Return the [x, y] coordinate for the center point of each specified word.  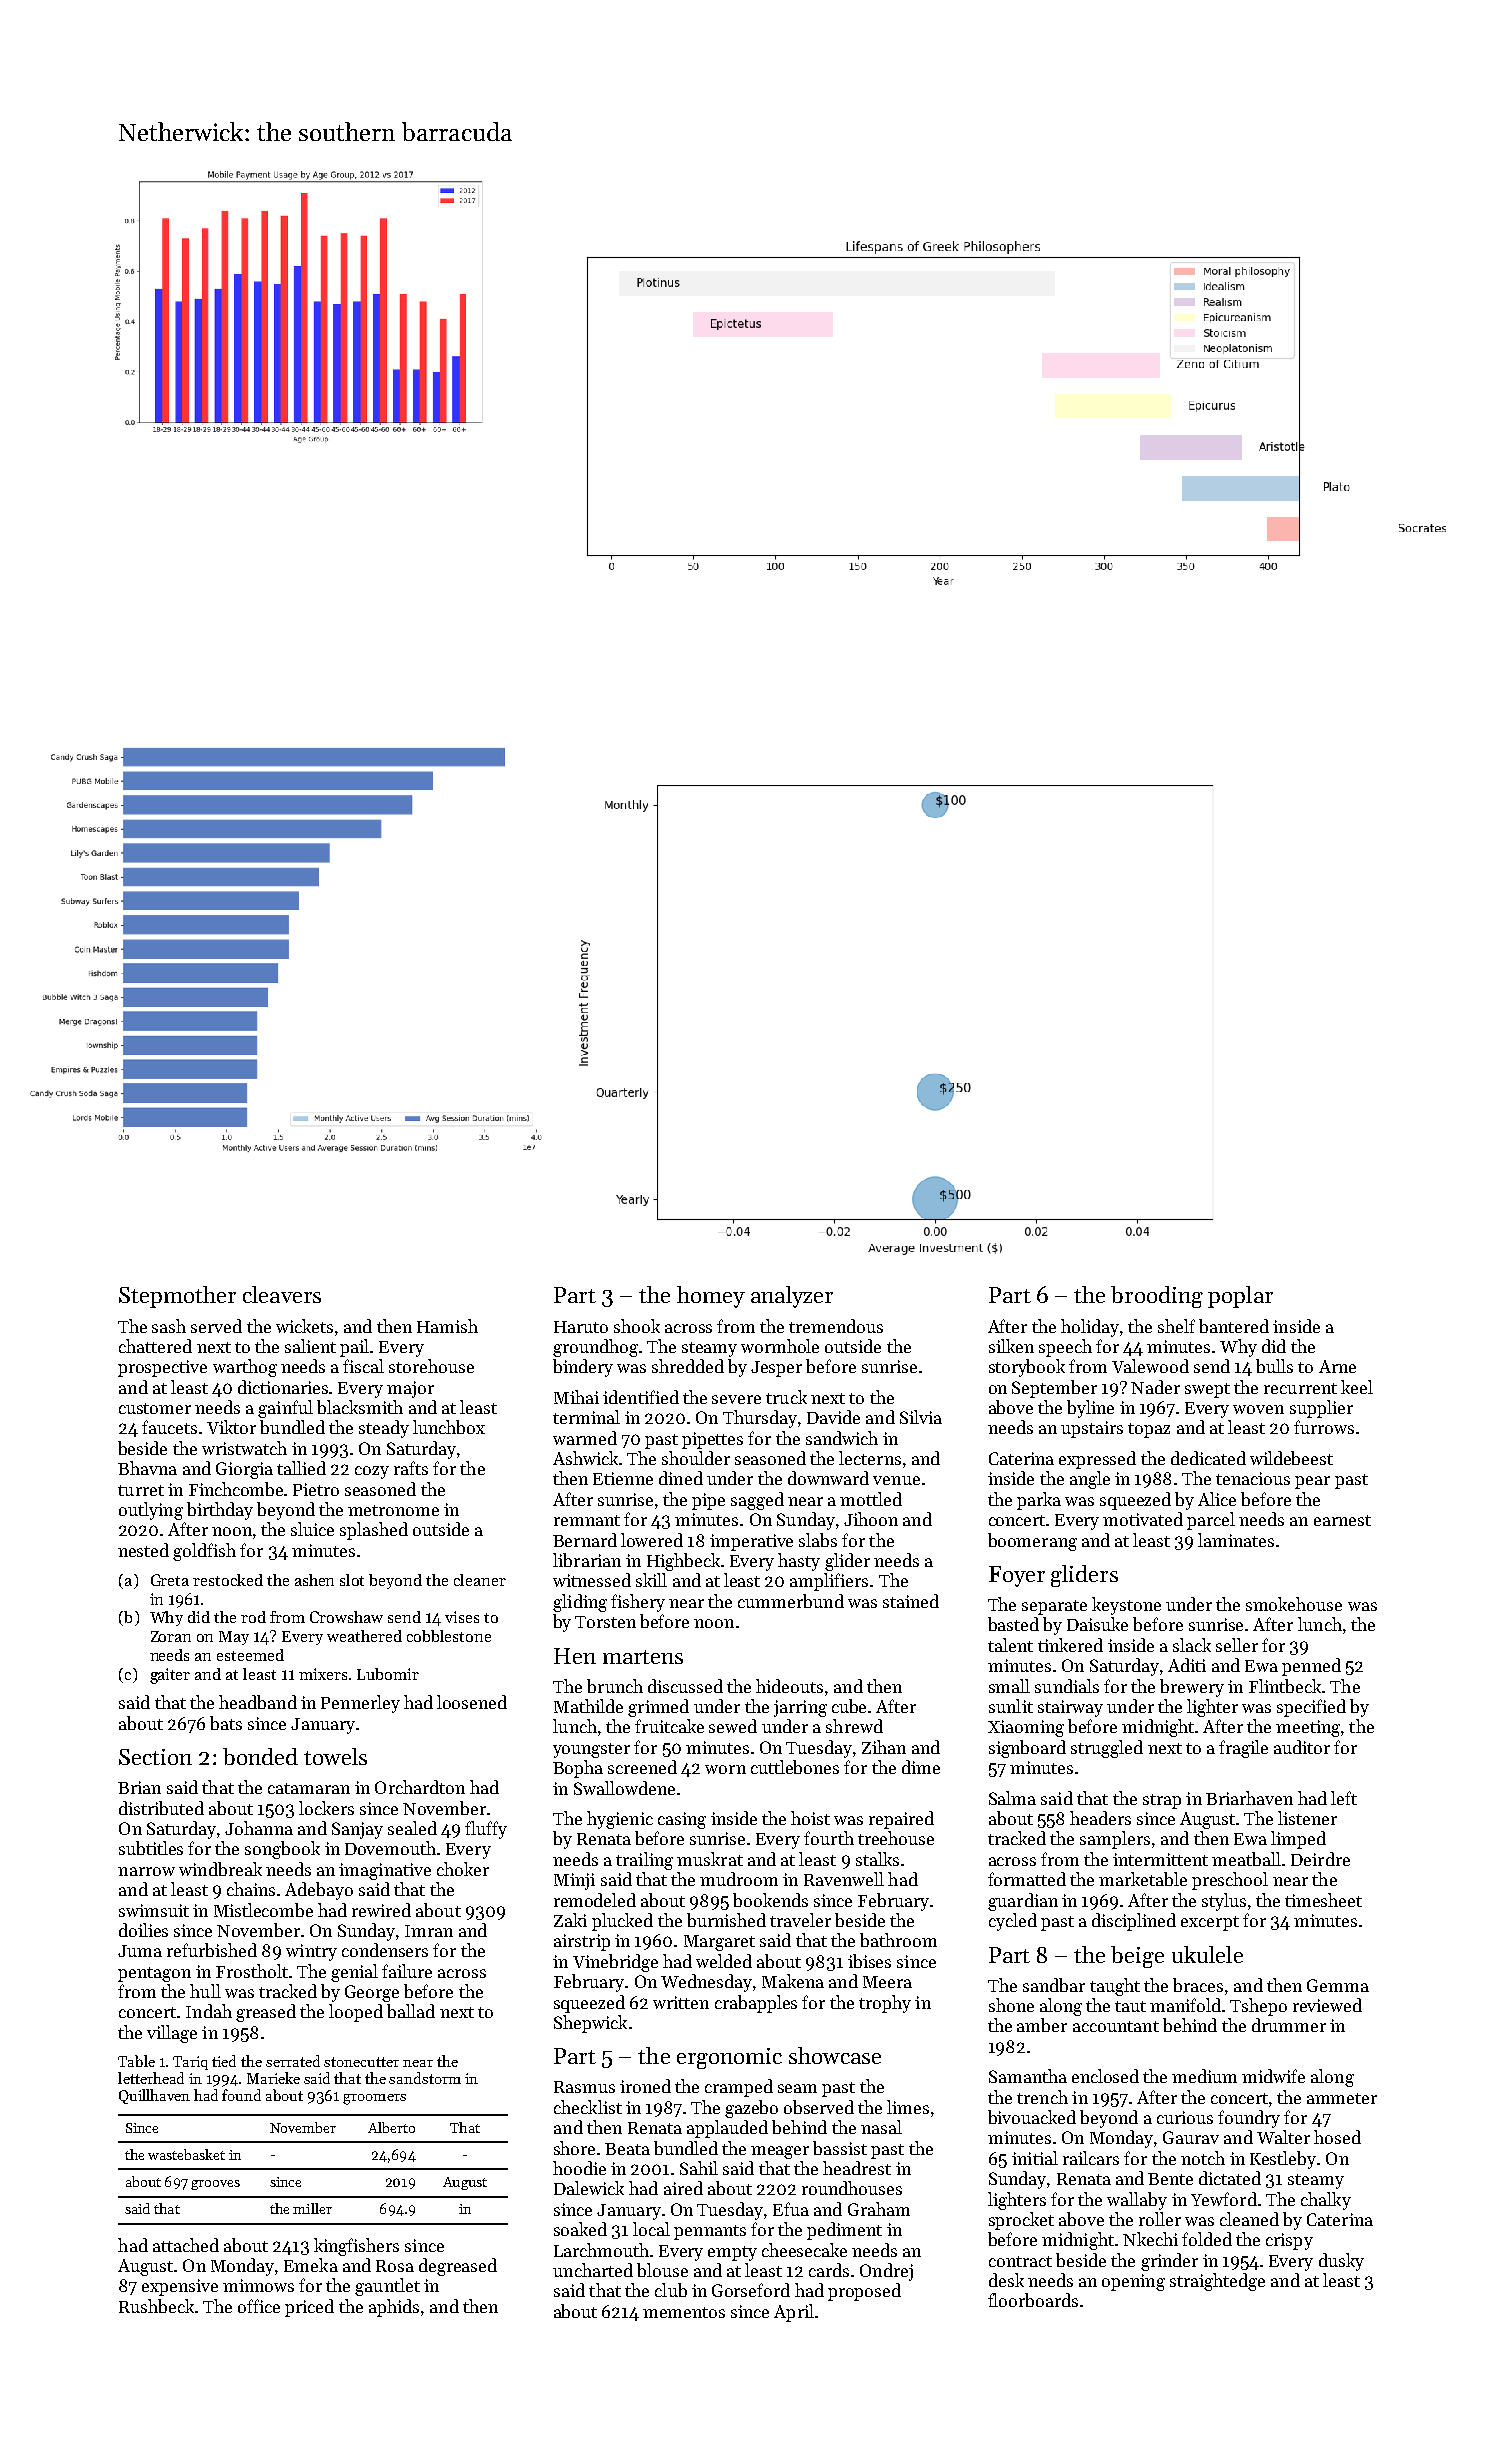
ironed [645, 2086]
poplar [1240, 1297]
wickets [304, 1326]
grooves [215, 2185]
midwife [1273, 2076]
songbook [282, 1850]
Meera [887, 1982]
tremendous [836, 1326]
